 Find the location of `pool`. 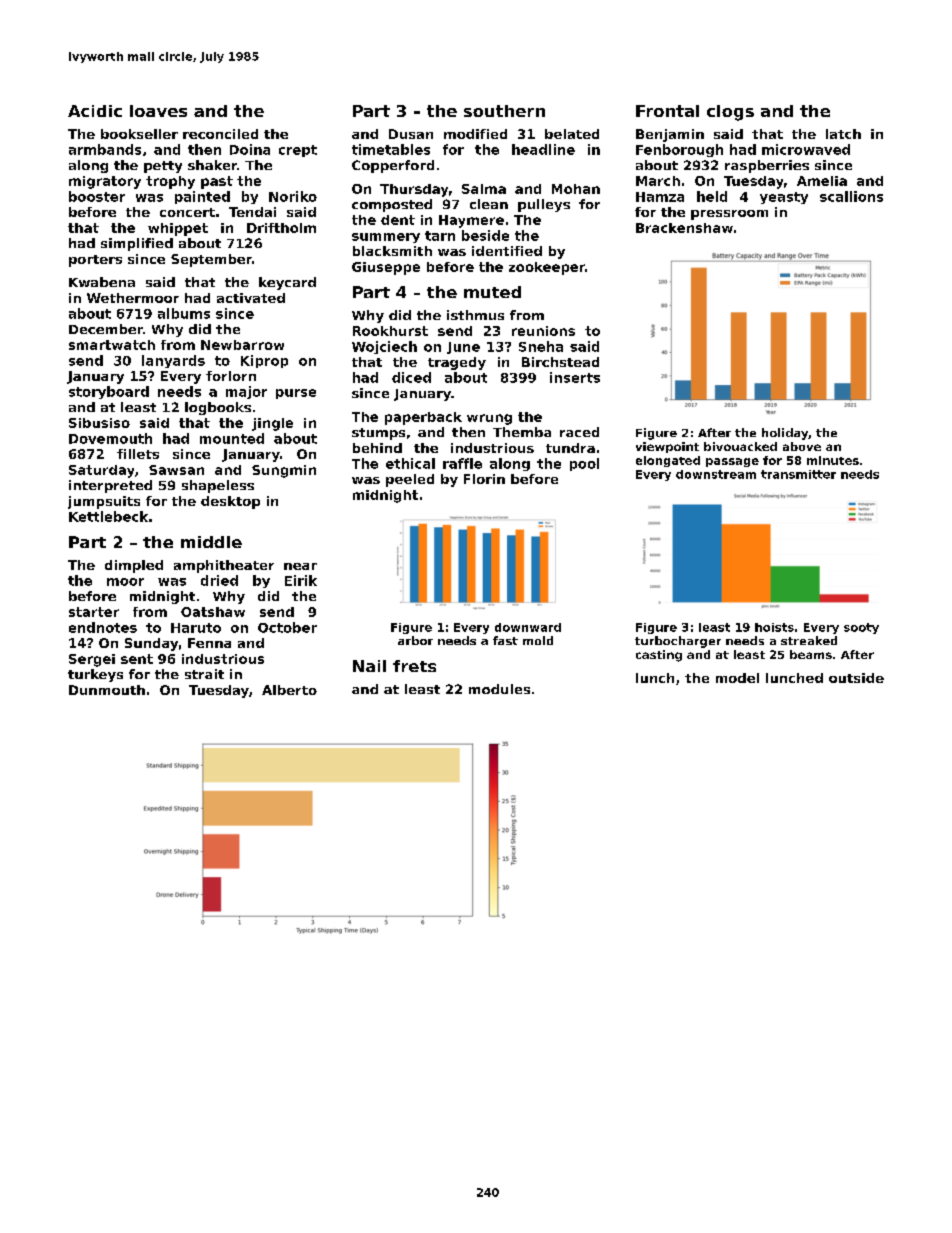

pool is located at coordinates (584, 464).
